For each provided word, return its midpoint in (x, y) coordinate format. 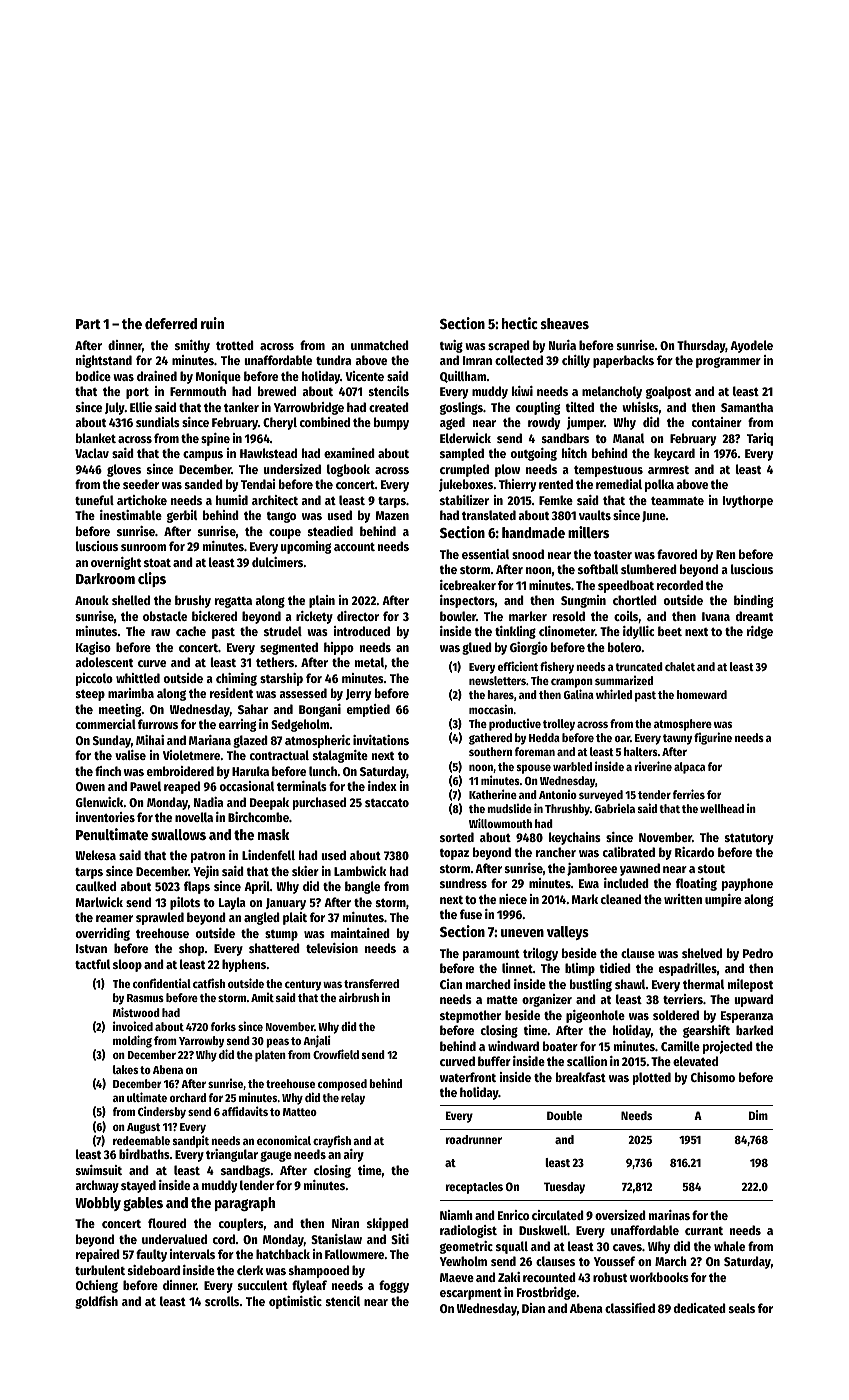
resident (231, 693)
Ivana (716, 616)
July (115, 408)
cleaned (621, 899)
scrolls (222, 1301)
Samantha (747, 407)
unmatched (380, 345)
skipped (388, 1224)
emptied (368, 710)
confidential (162, 983)
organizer (547, 1000)
